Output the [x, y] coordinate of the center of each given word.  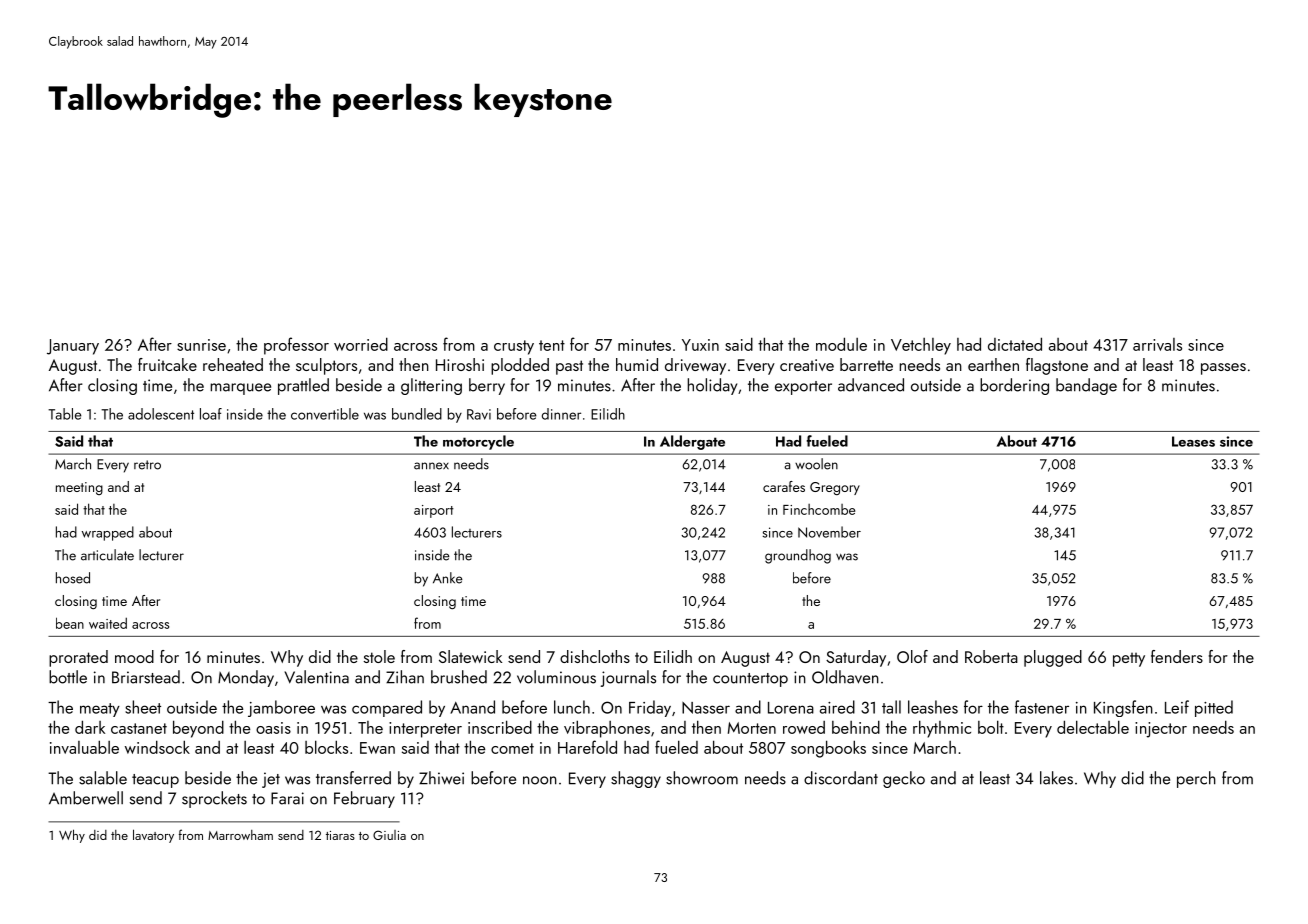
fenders [1177, 656]
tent [552, 345]
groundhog [798, 556]
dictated [1015, 344]
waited [108, 623]
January [73, 347]
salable [103, 778]
